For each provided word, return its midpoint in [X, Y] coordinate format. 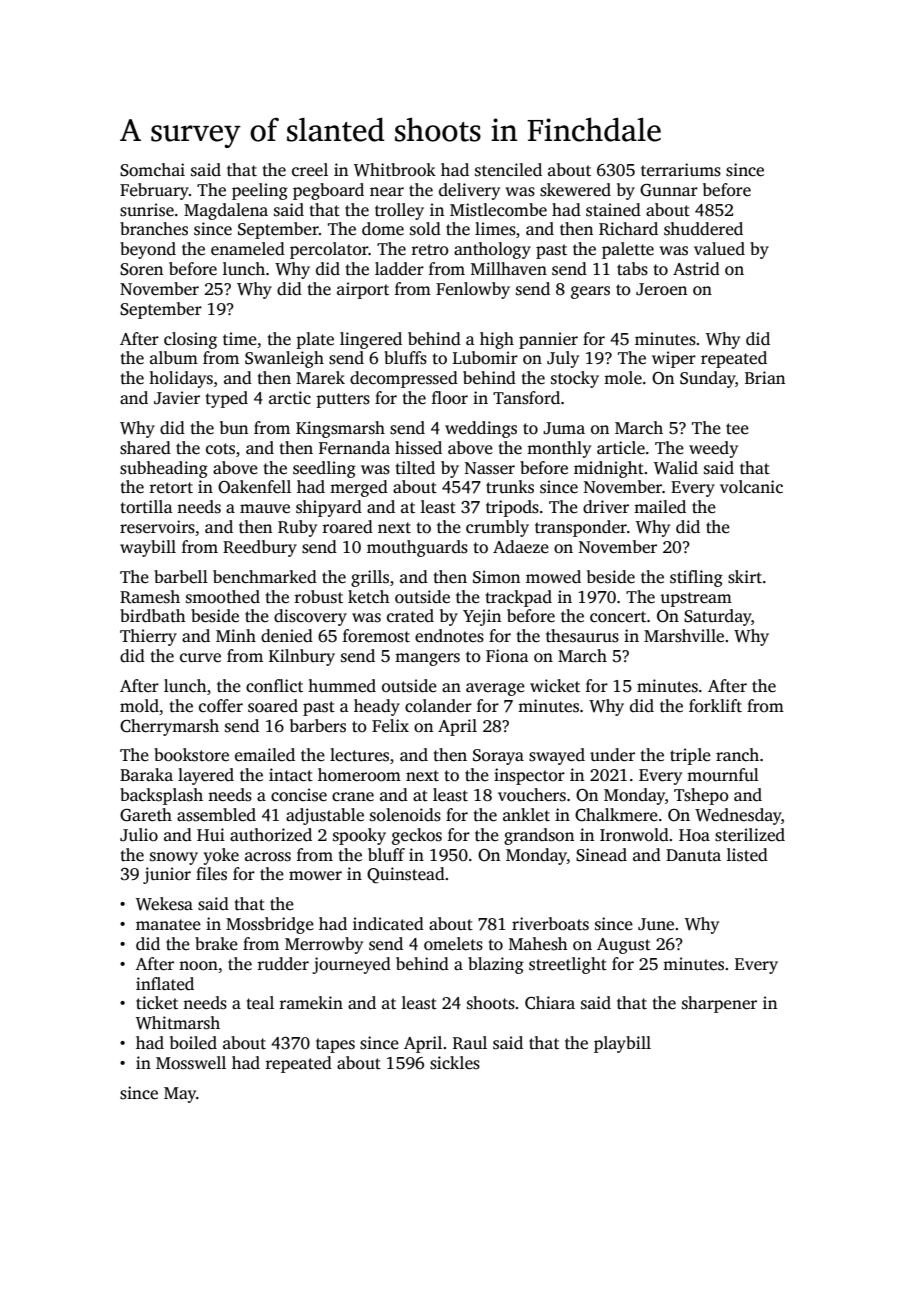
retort [171, 488]
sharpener [719, 1004]
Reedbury [260, 548]
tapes [335, 1045]
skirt [745, 577]
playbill [622, 1044]
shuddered [703, 229]
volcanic [751, 487]
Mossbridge [270, 925]
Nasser [490, 468]
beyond [148, 250]
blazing [496, 965]
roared [348, 526]
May [180, 1095]
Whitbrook [395, 170]
